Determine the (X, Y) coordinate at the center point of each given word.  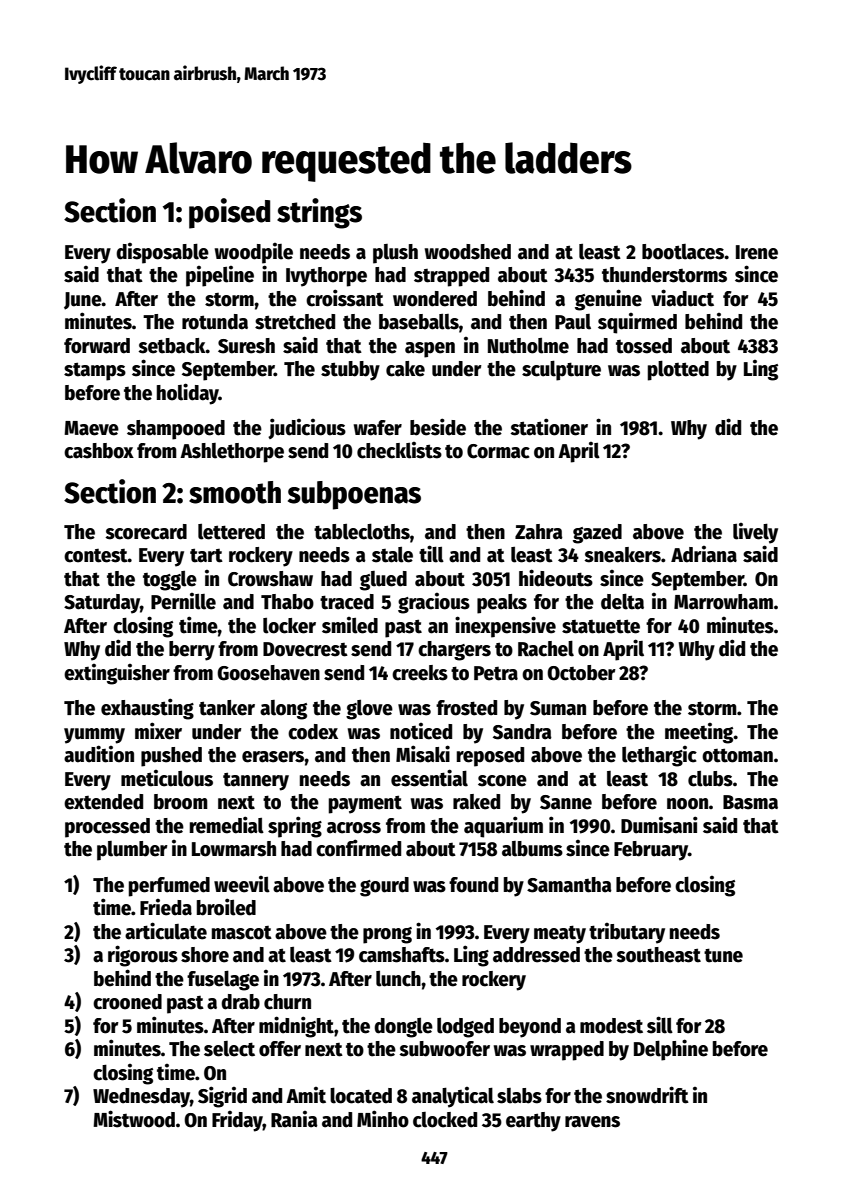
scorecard (146, 532)
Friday (237, 1121)
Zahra (539, 532)
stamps (95, 371)
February (651, 851)
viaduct (682, 298)
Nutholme (528, 346)
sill (660, 1025)
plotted (678, 370)
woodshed (468, 252)
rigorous (143, 956)
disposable (162, 253)
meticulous (167, 778)
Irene (757, 252)
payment (365, 804)
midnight (296, 1027)
